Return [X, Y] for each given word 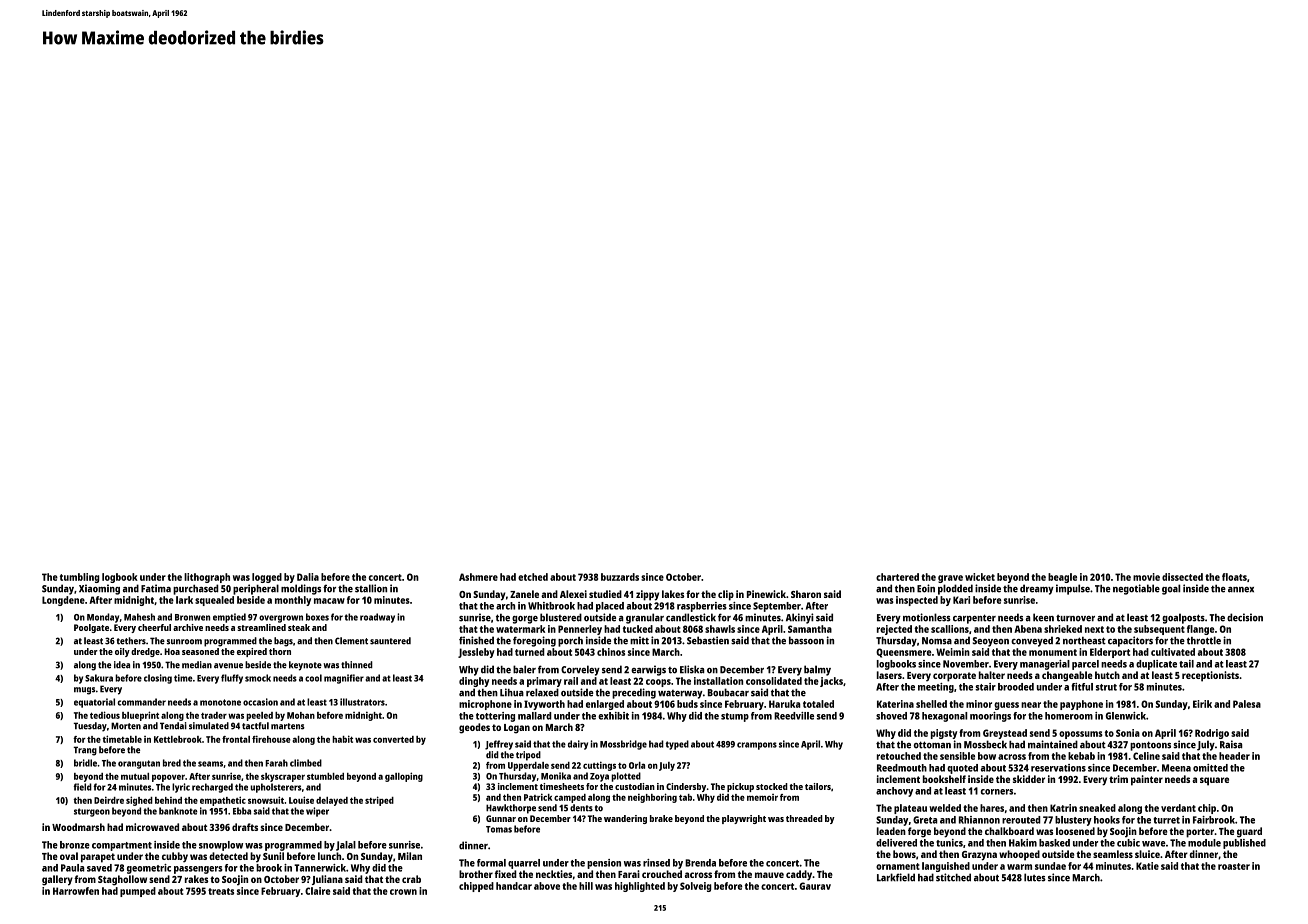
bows [904, 854]
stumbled [325, 776]
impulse [1073, 589]
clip [726, 595]
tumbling [80, 578]
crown [403, 892]
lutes [1035, 877]
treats [221, 891]
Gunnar [501, 818]
